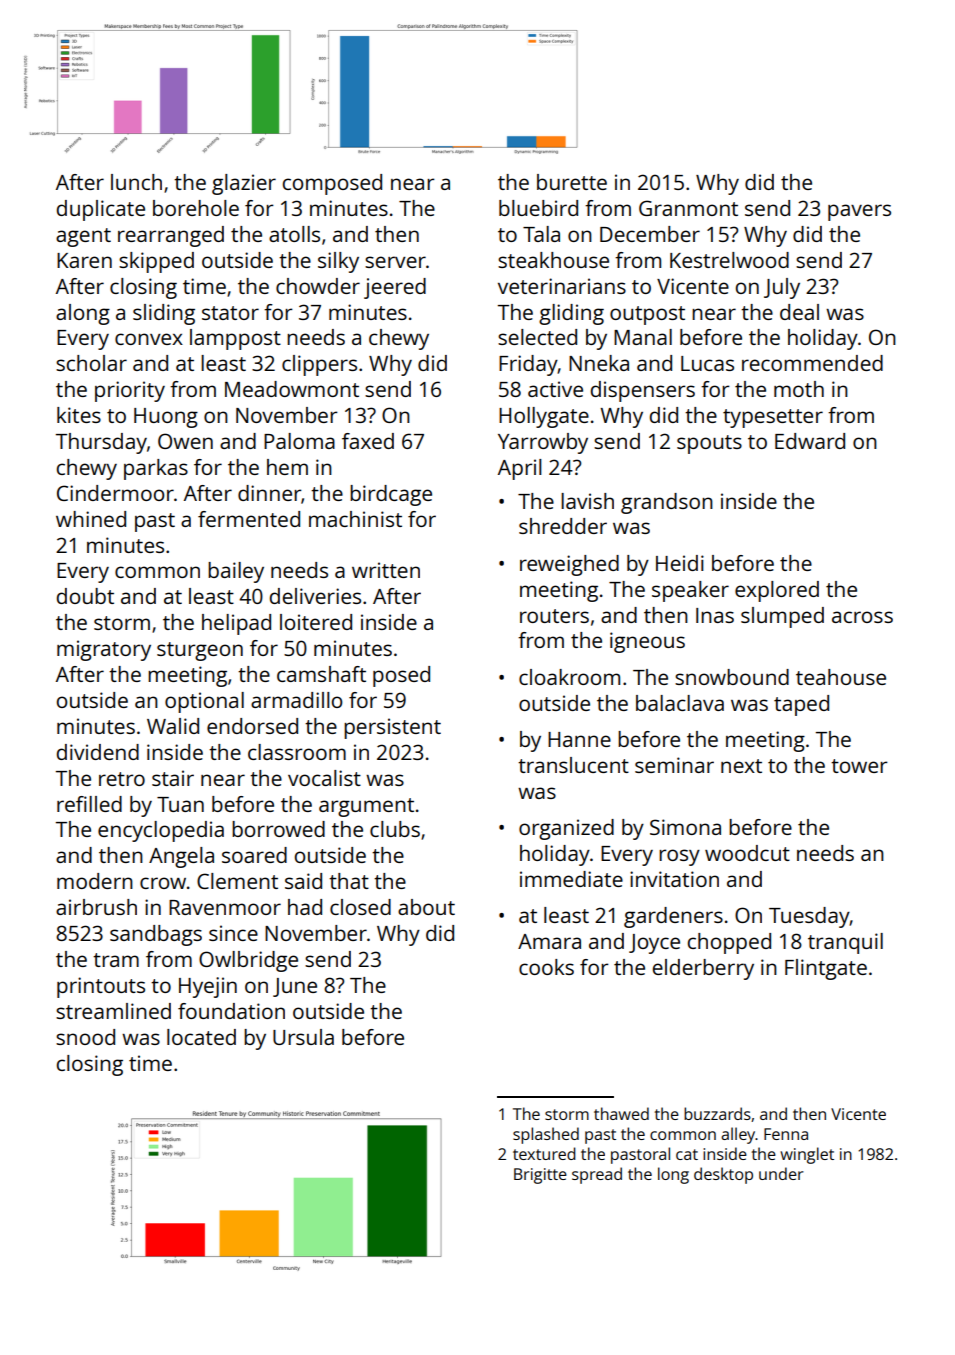 The image size is (955, 1355). I want to click on recommended, so click(812, 363).
